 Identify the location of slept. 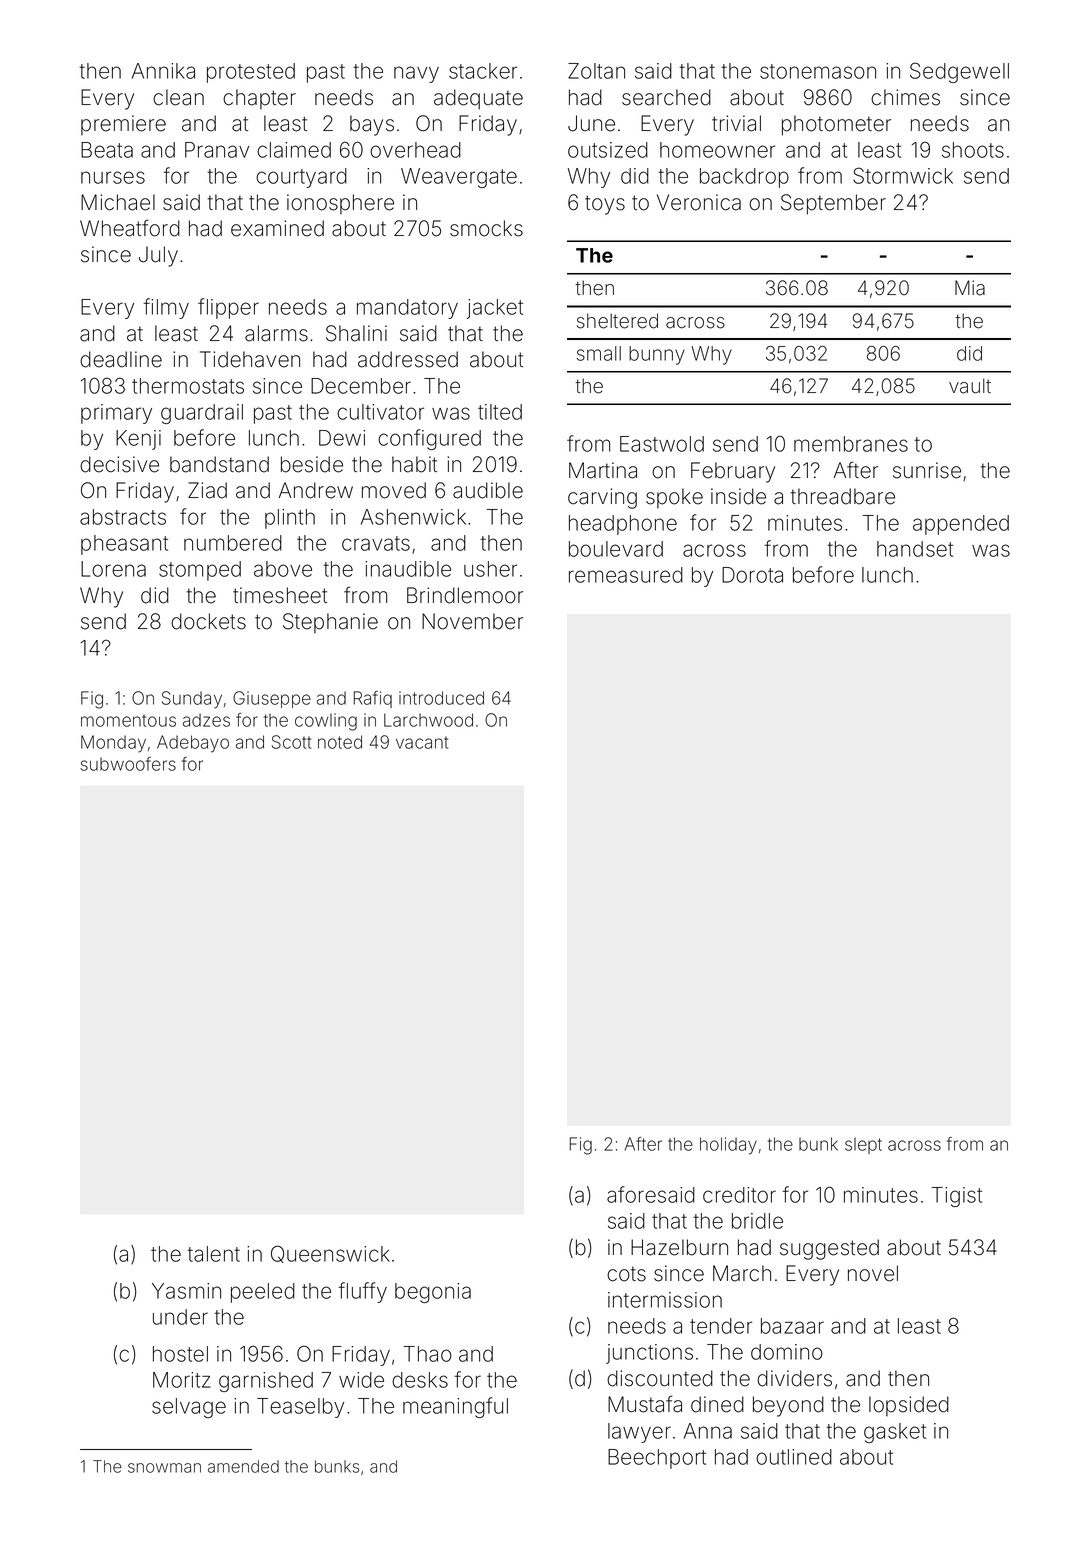
(863, 1146).
